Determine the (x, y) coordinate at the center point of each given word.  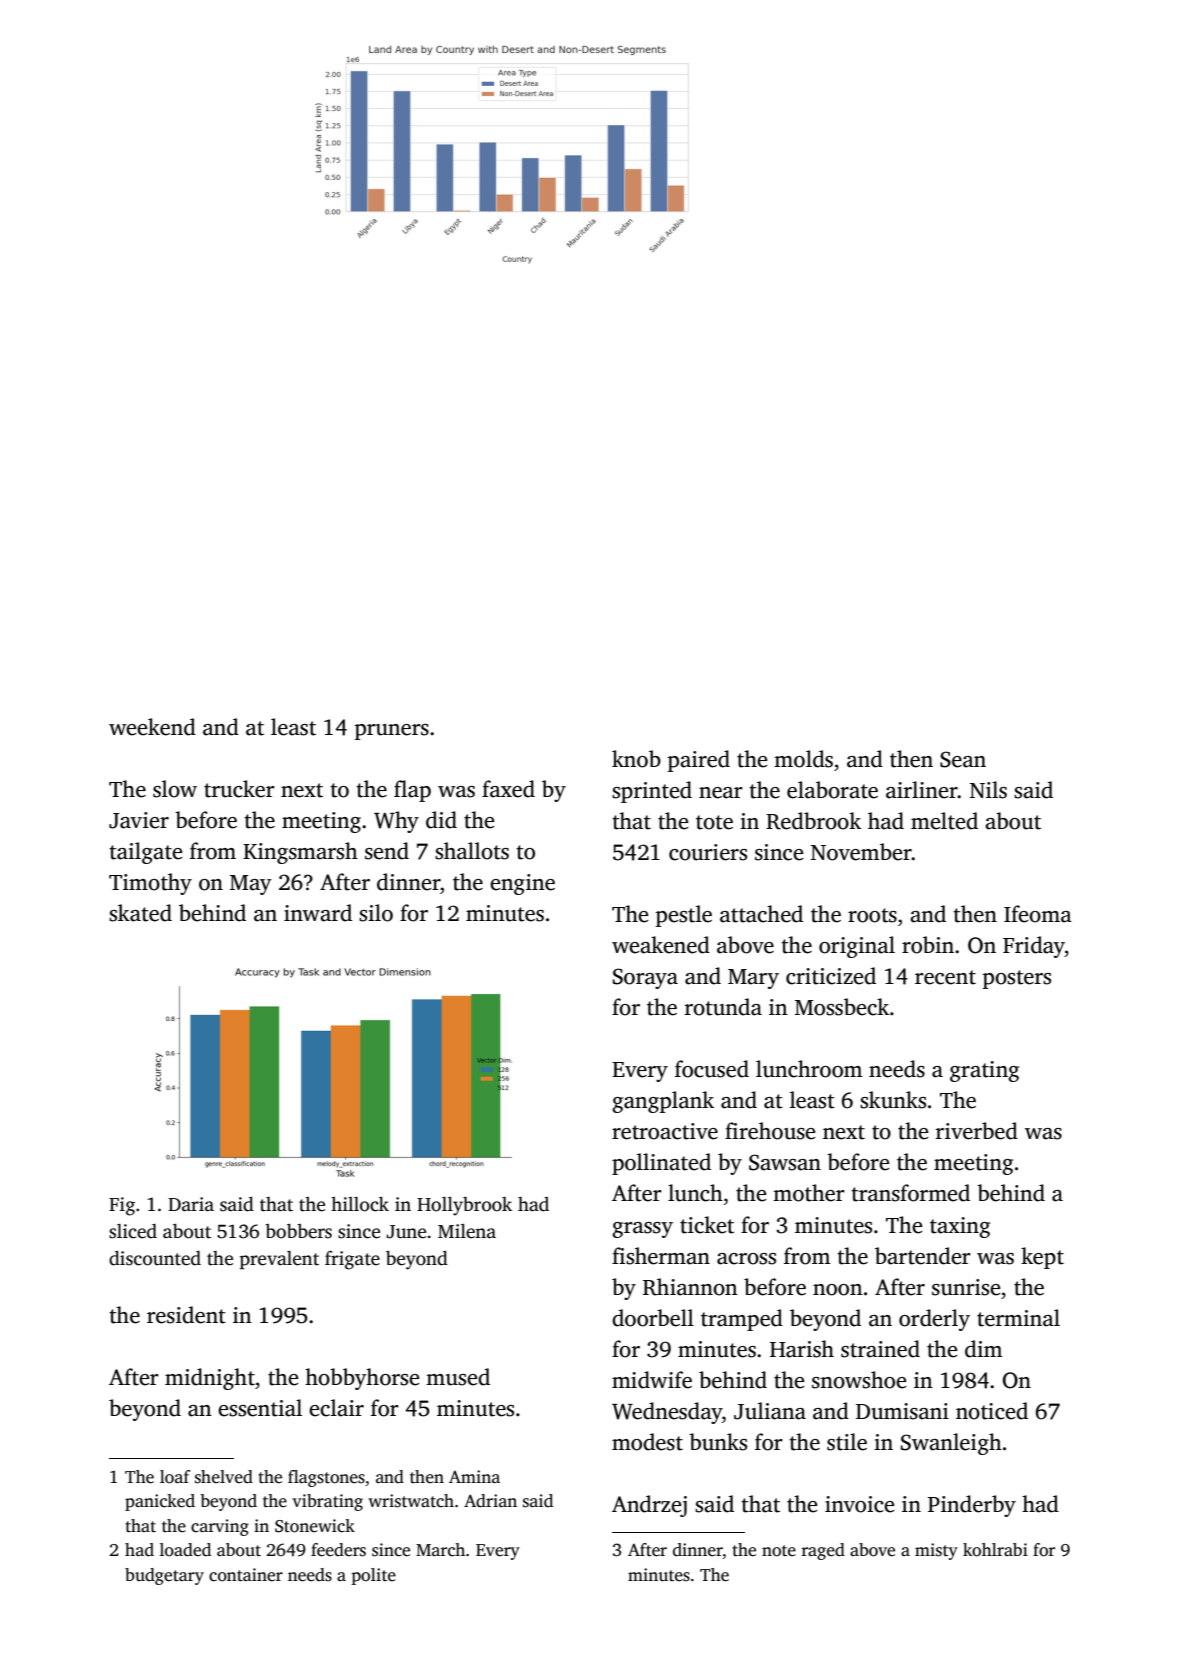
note (779, 1551)
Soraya (645, 978)
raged (823, 1551)
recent (945, 977)
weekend (152, 727)
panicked (160, 1502)
